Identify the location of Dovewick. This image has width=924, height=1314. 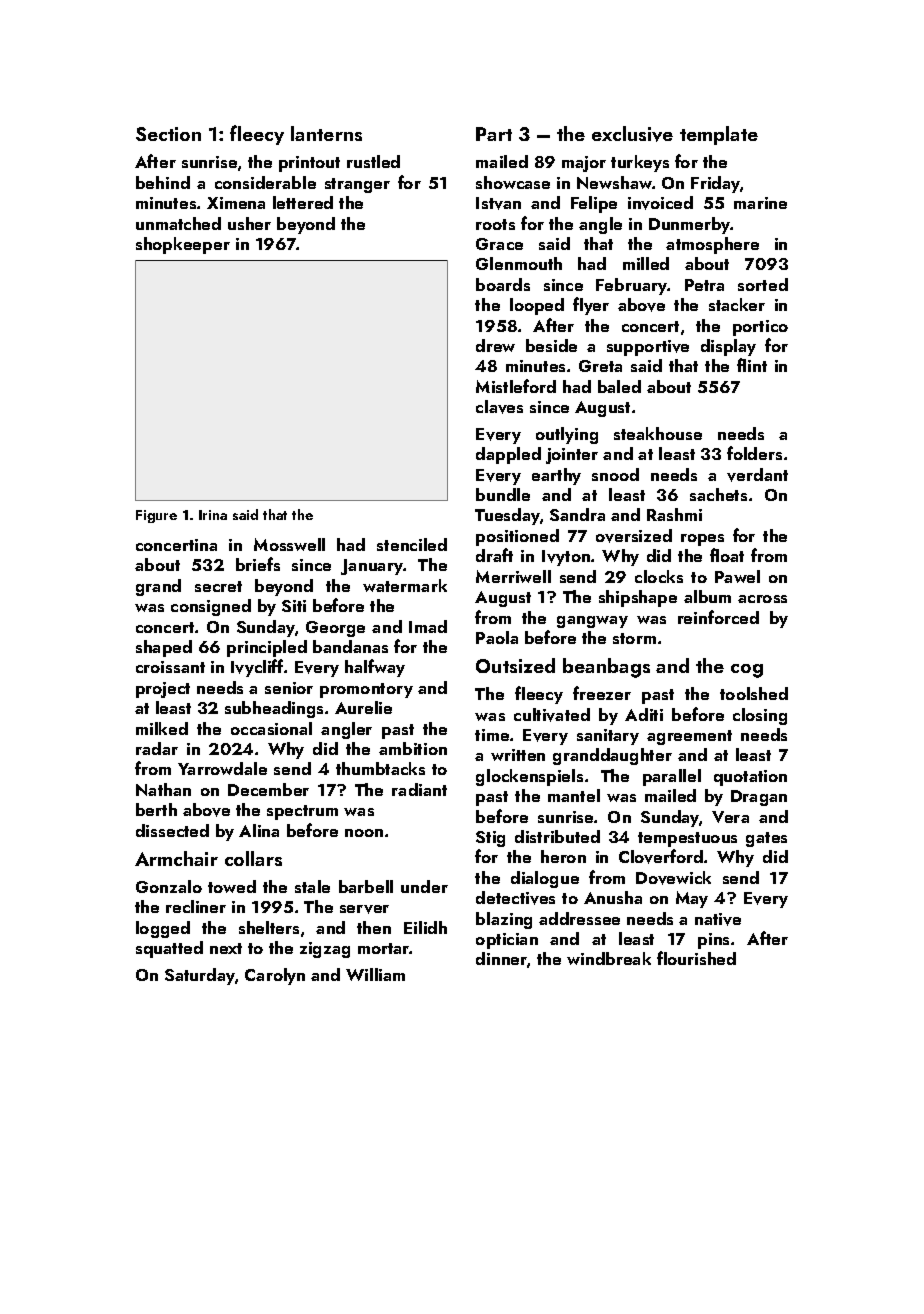
(673, 878).
